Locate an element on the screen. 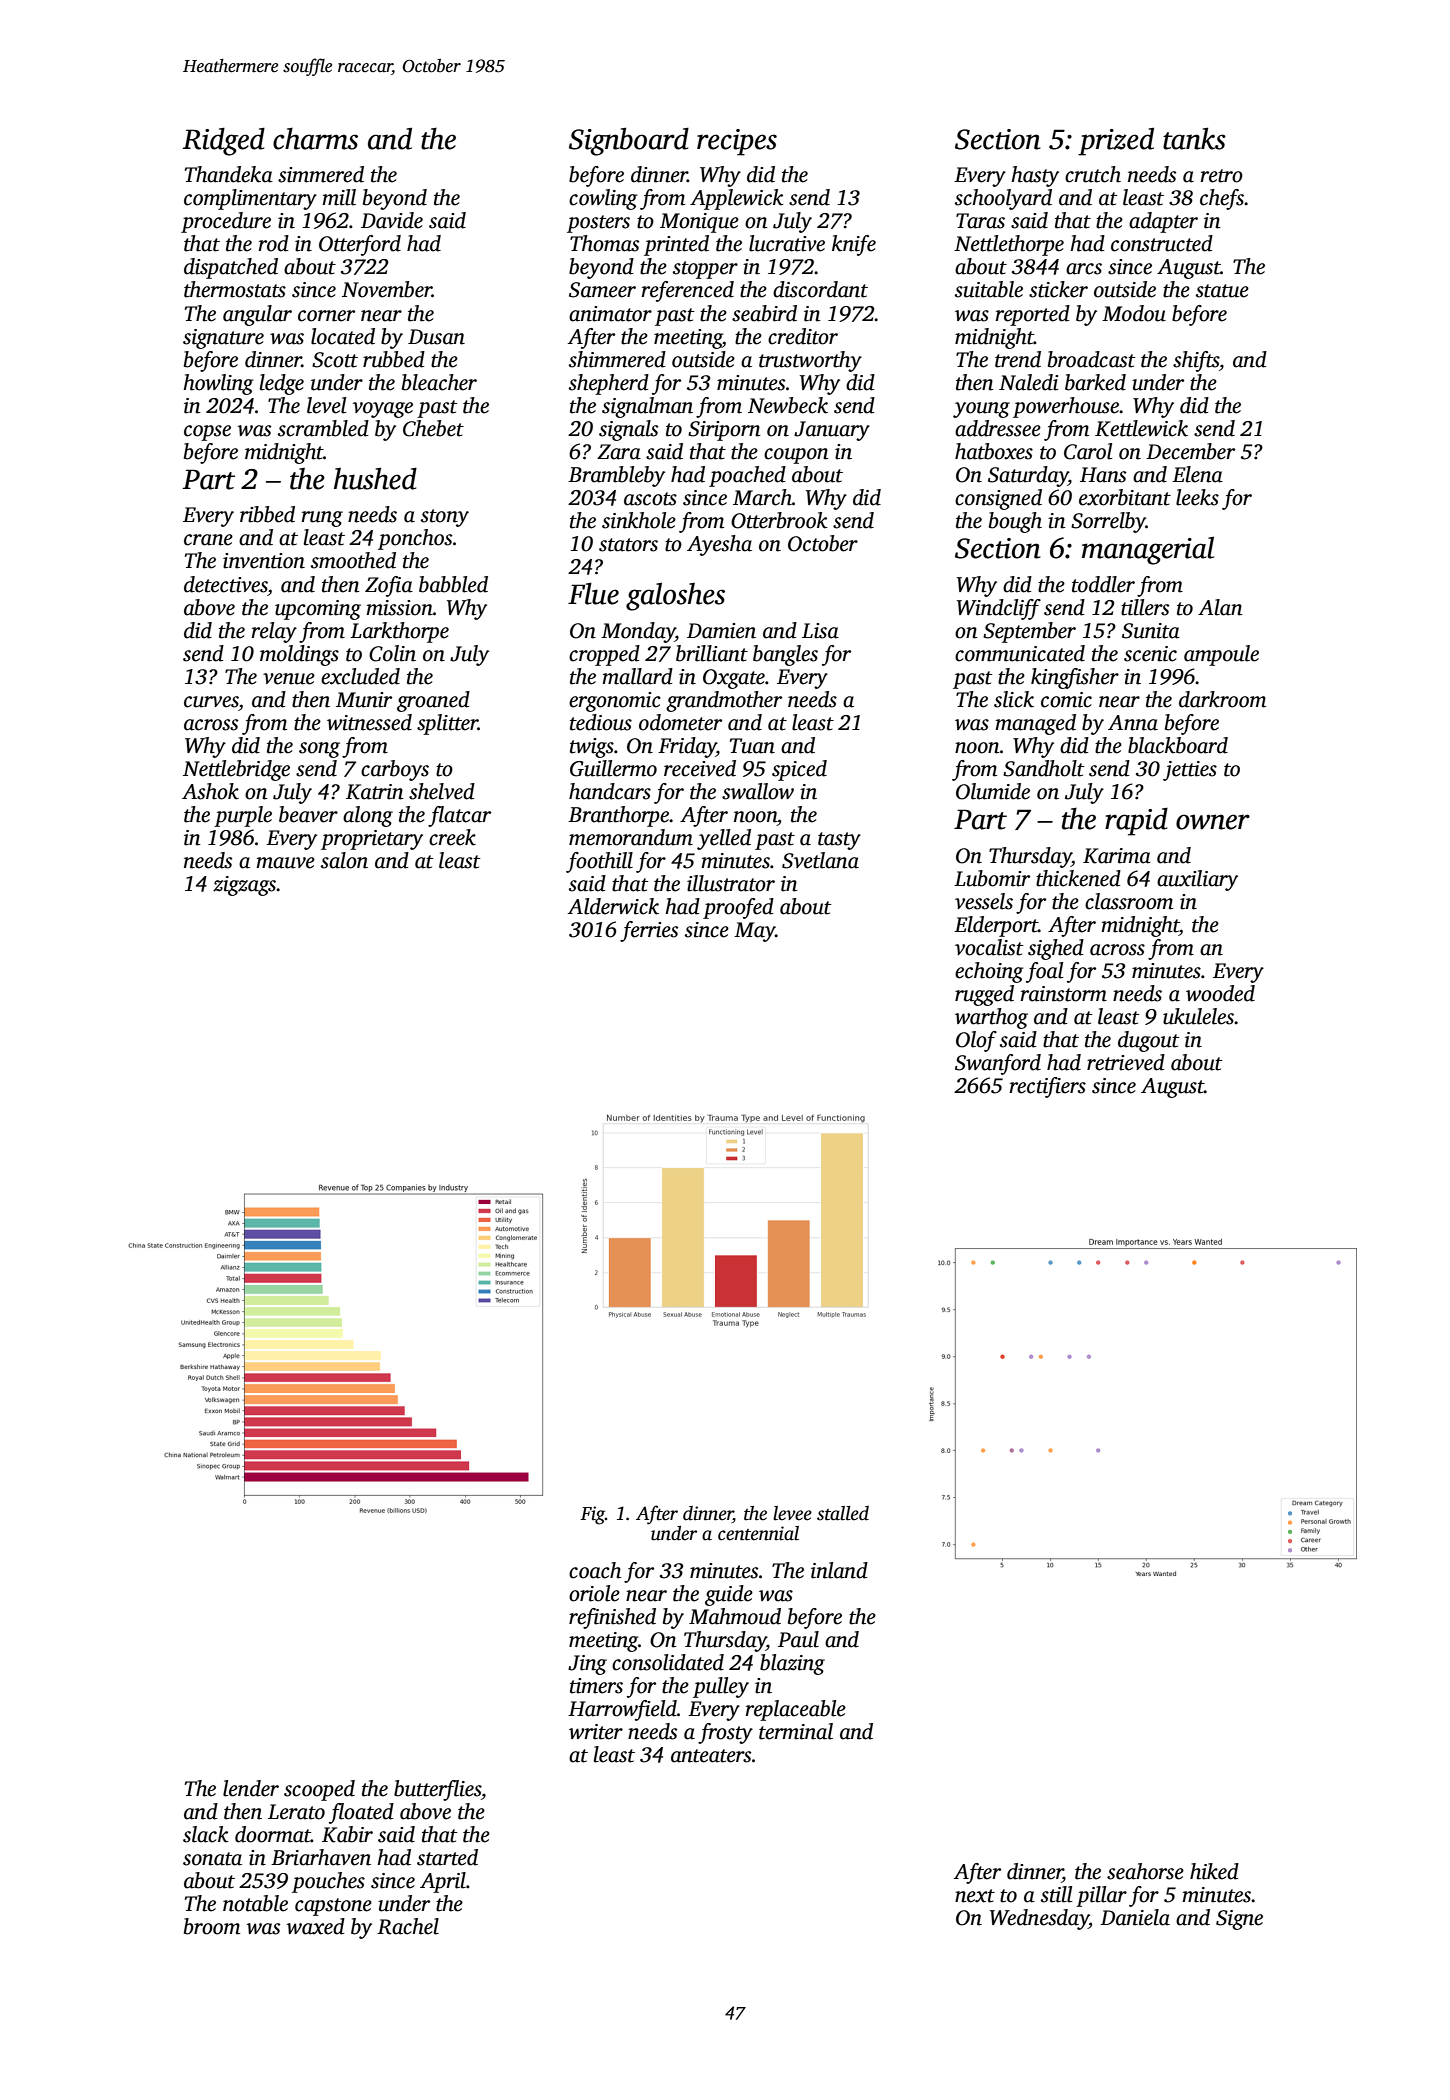 This screenshot has height=2100, width=1450. wooded is located at coordinates (1220, 993).
